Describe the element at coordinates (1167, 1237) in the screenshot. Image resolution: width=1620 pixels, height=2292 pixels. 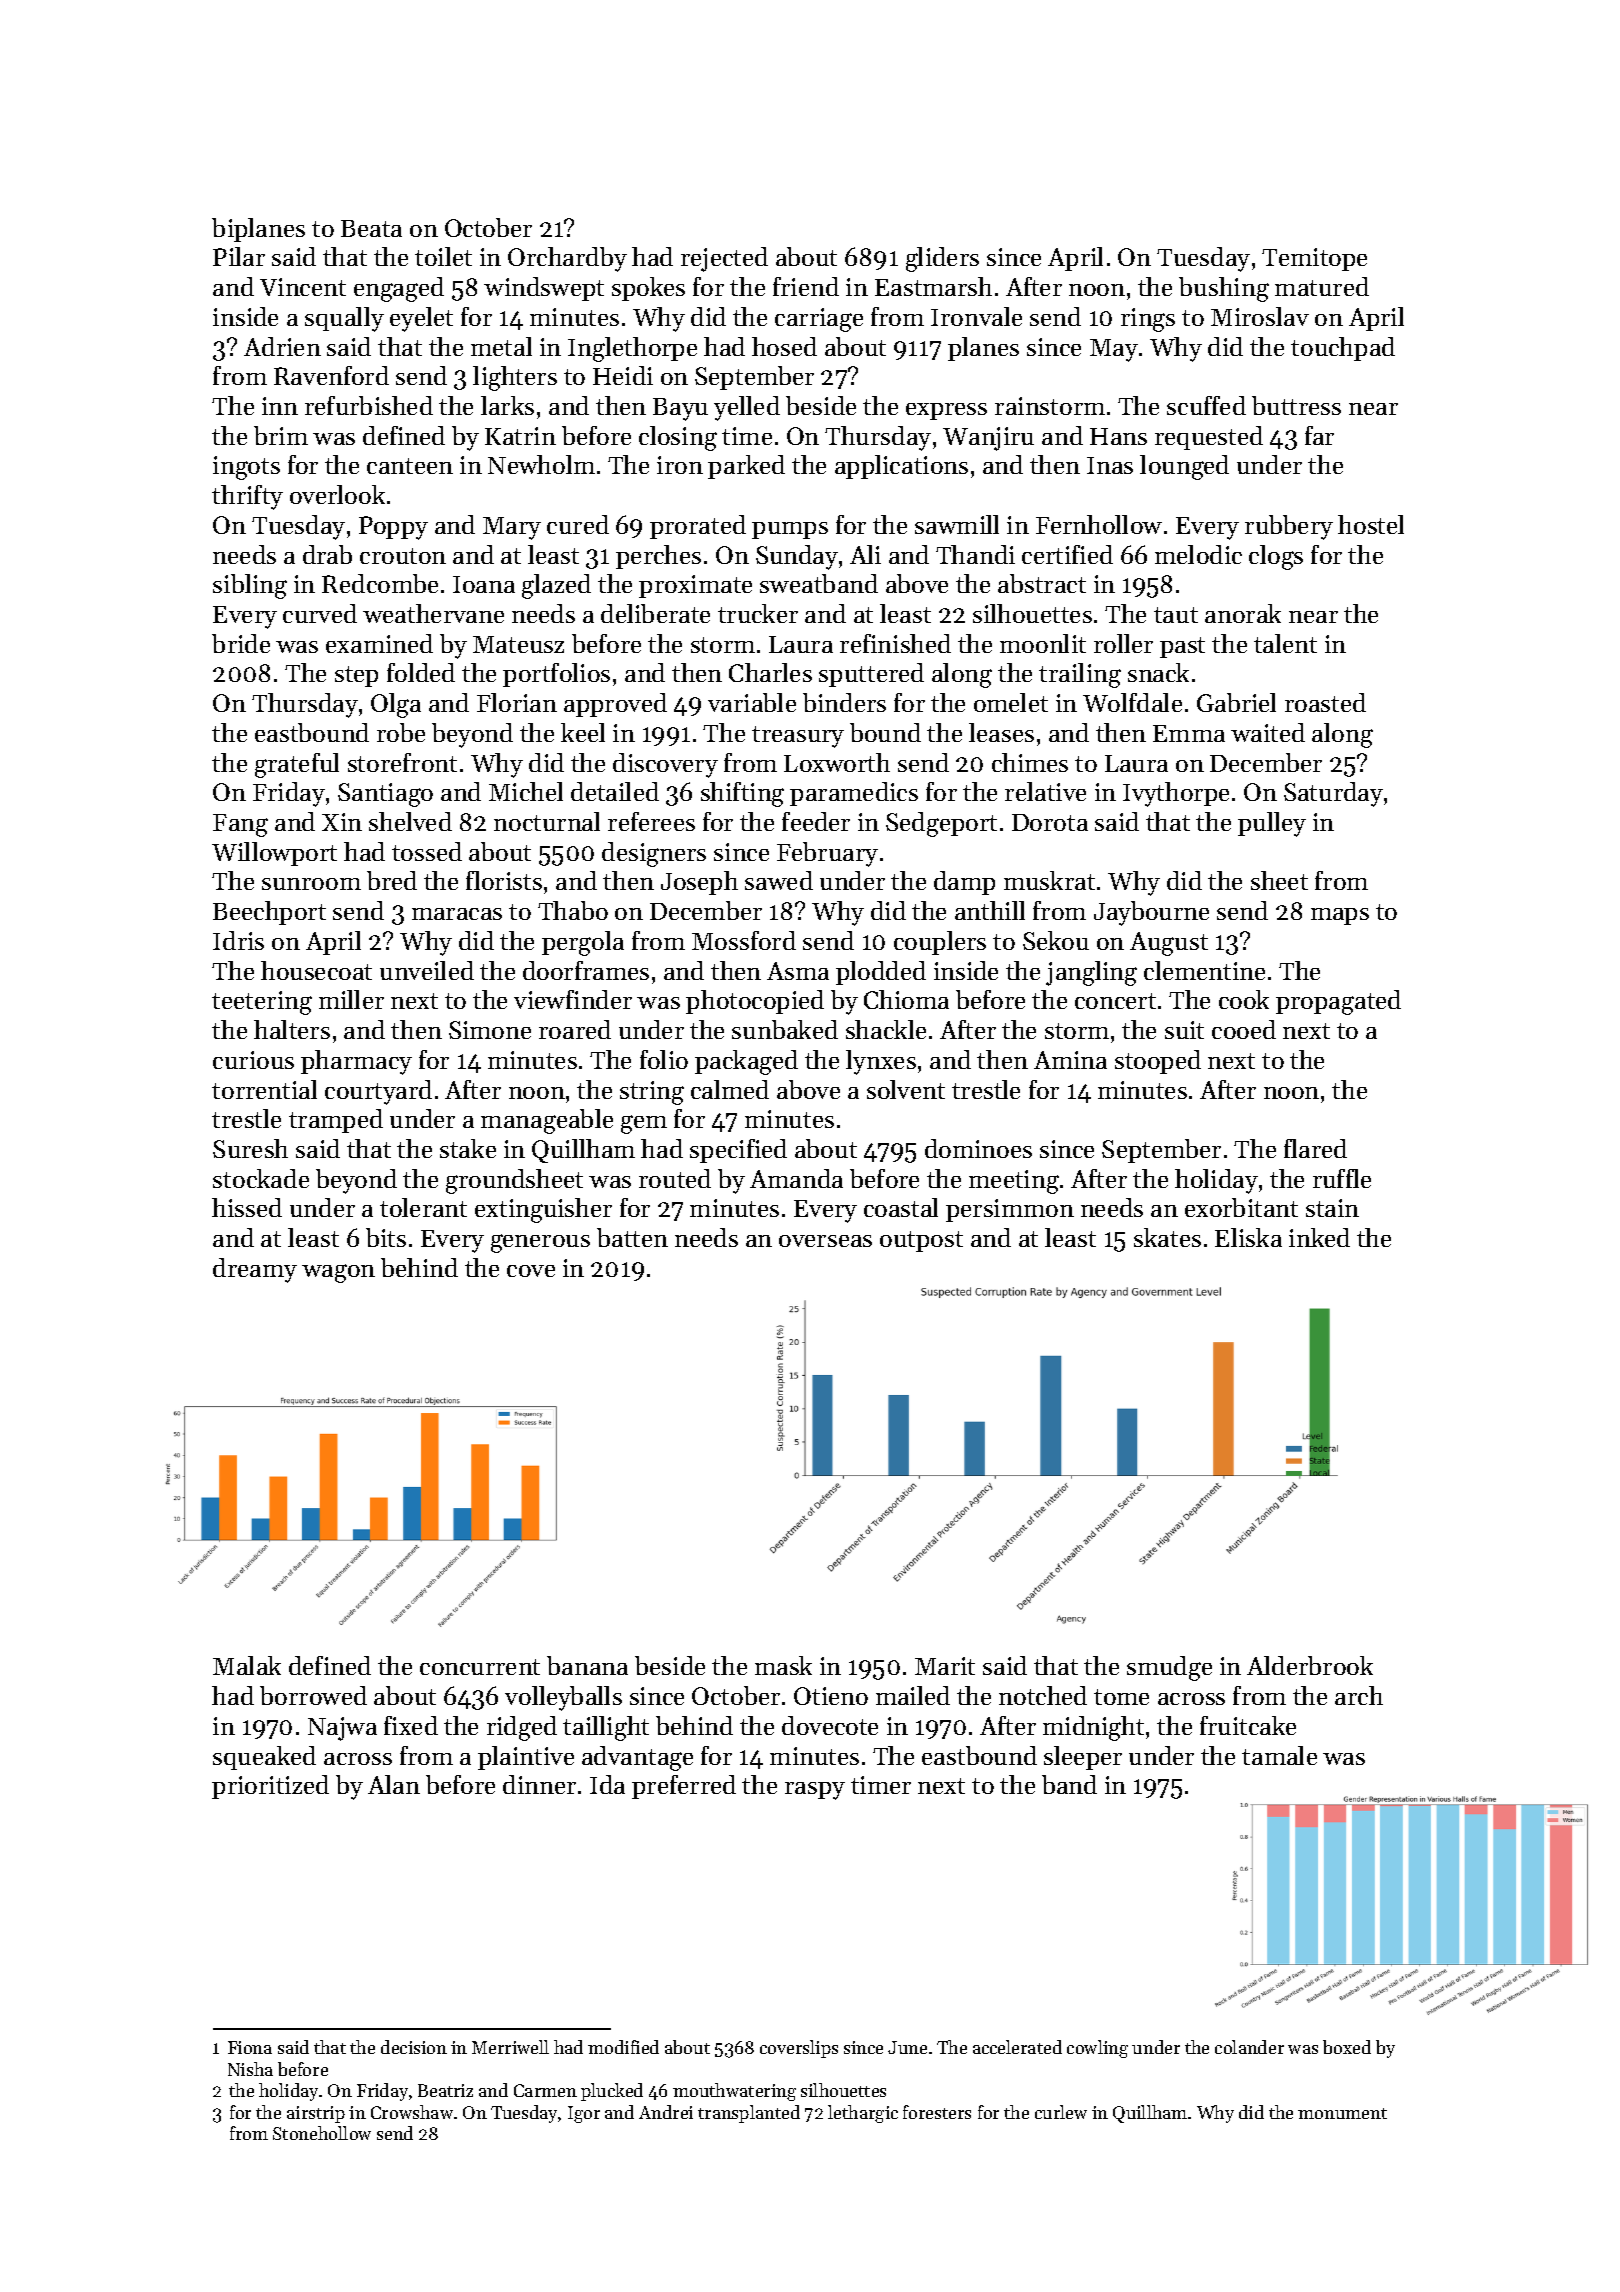
I see `skates` at that location.
